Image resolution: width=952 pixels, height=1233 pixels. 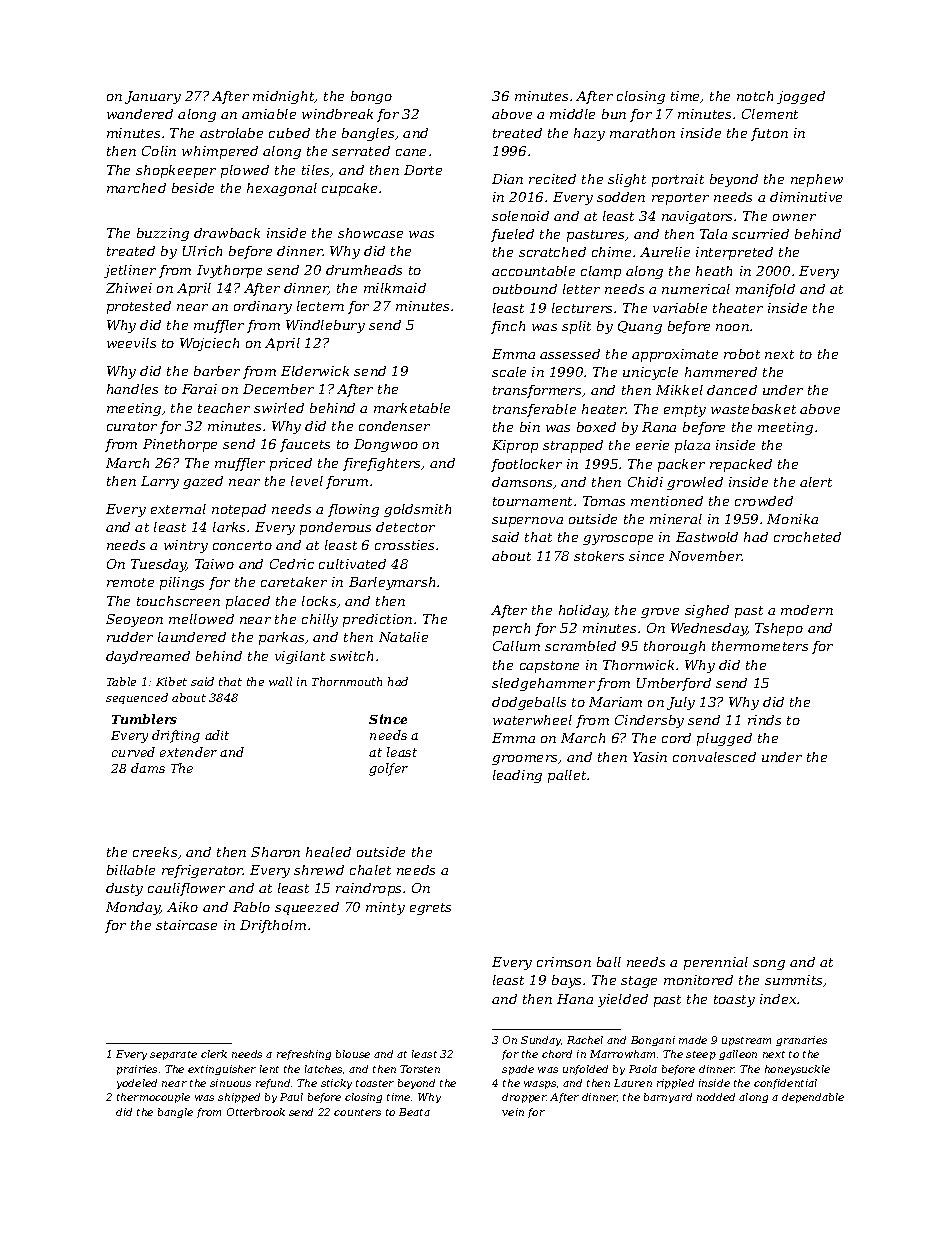 What do you see at coordinates (392, 583) in the page?
I see `Barleymarsh` at bounding box center [392, 583].
